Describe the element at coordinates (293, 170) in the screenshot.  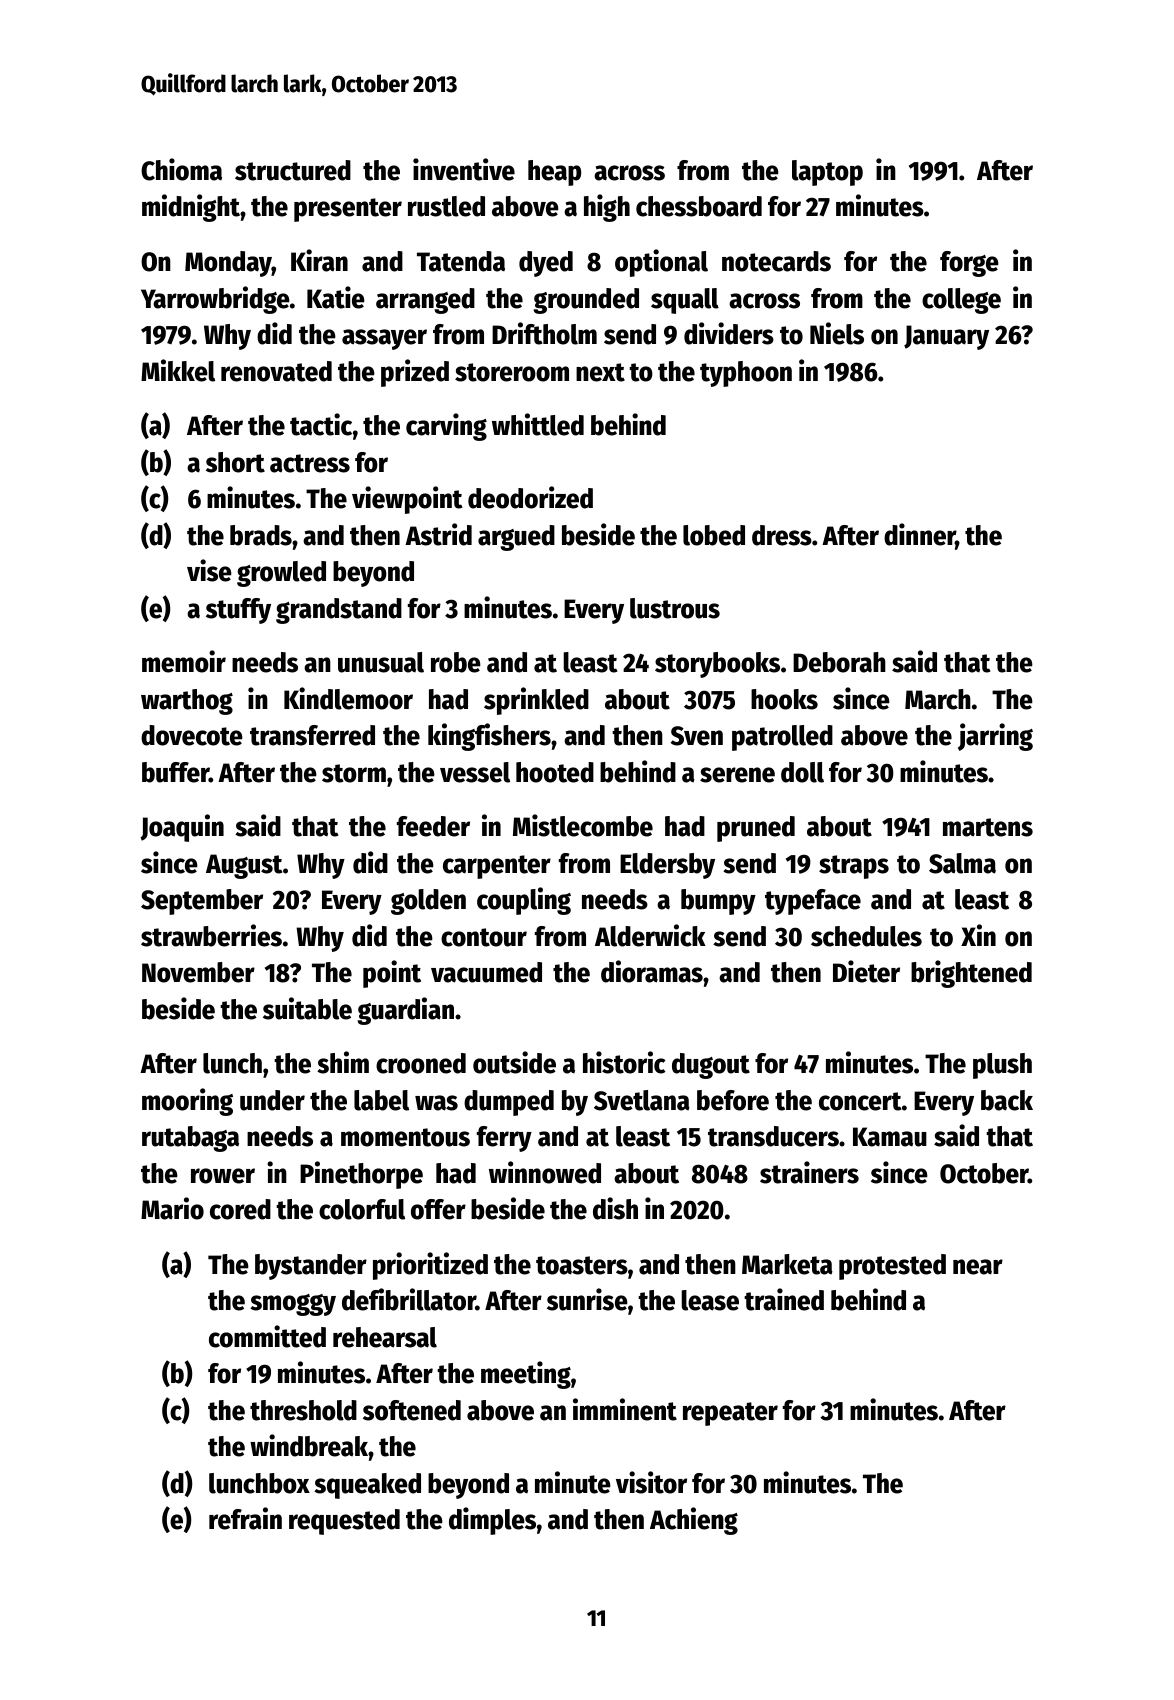
I see `structured` at that location.
